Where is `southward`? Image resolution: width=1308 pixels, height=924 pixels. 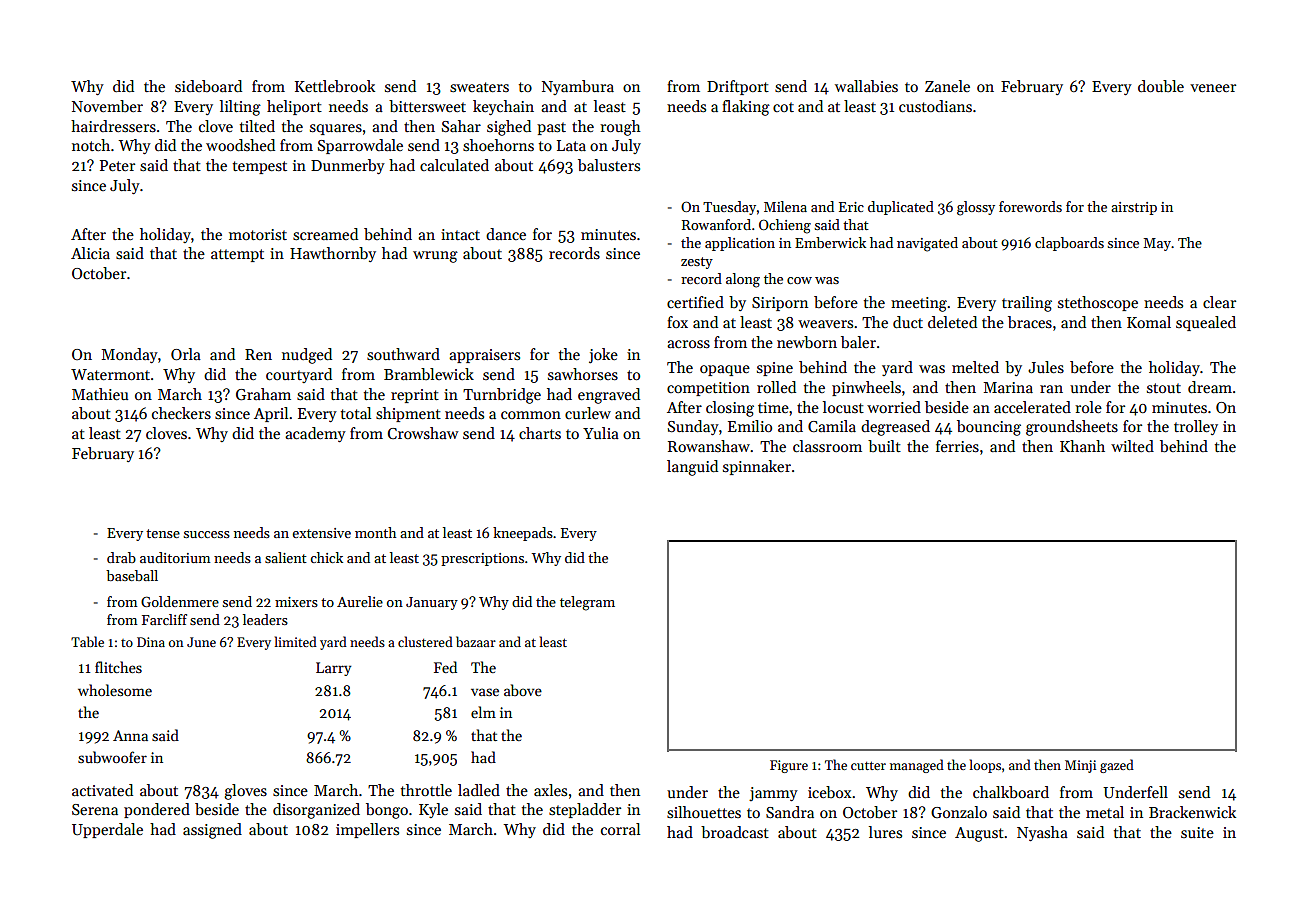
southward is located at coordinates (403, 354).
